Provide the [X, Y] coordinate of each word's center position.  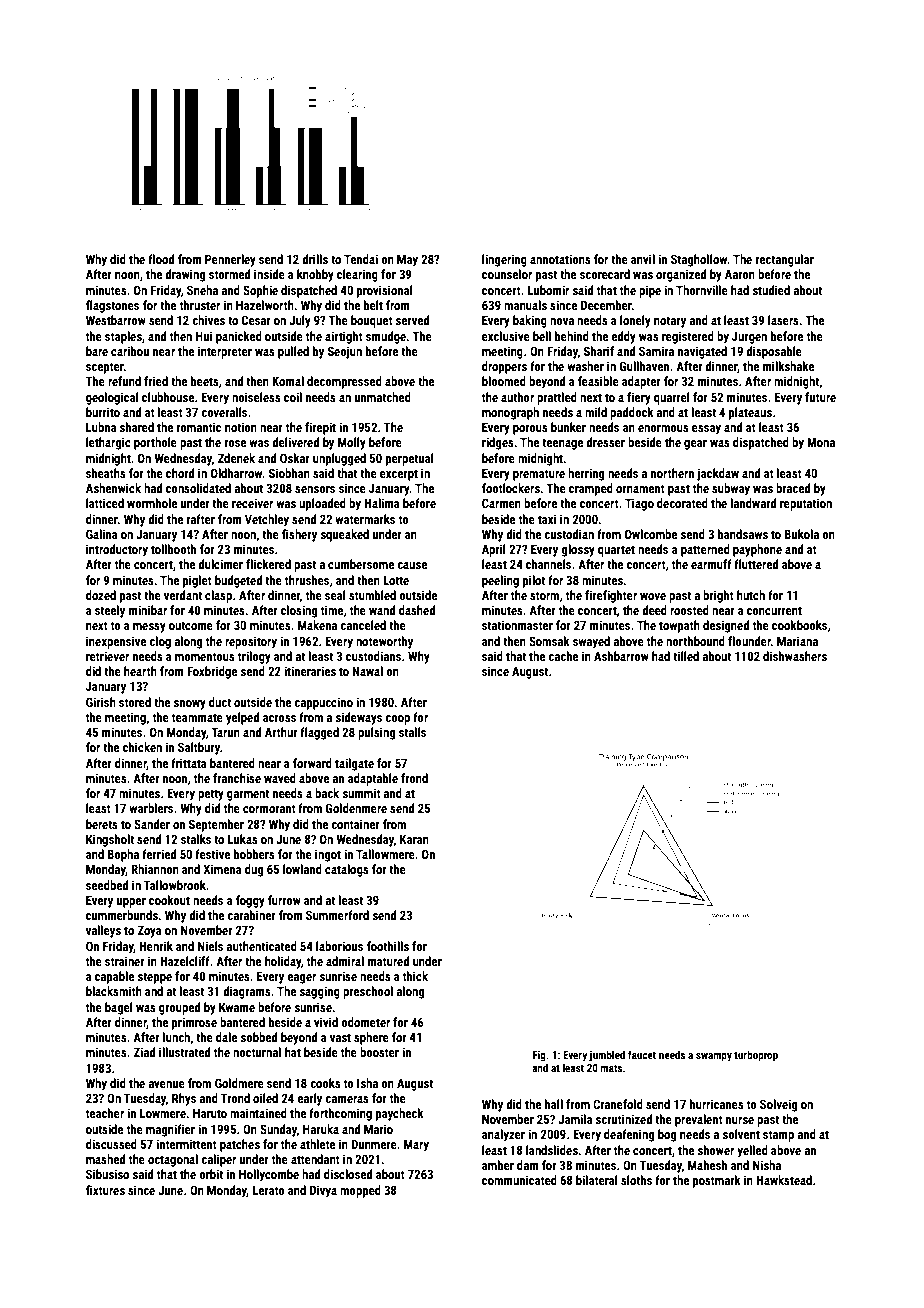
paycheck [400, 1114]
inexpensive [116, 642]
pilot [534, 581]
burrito [103, 412]
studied [771, 290]
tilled [686, 656]
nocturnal [257, 1052]
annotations [560, 259]
